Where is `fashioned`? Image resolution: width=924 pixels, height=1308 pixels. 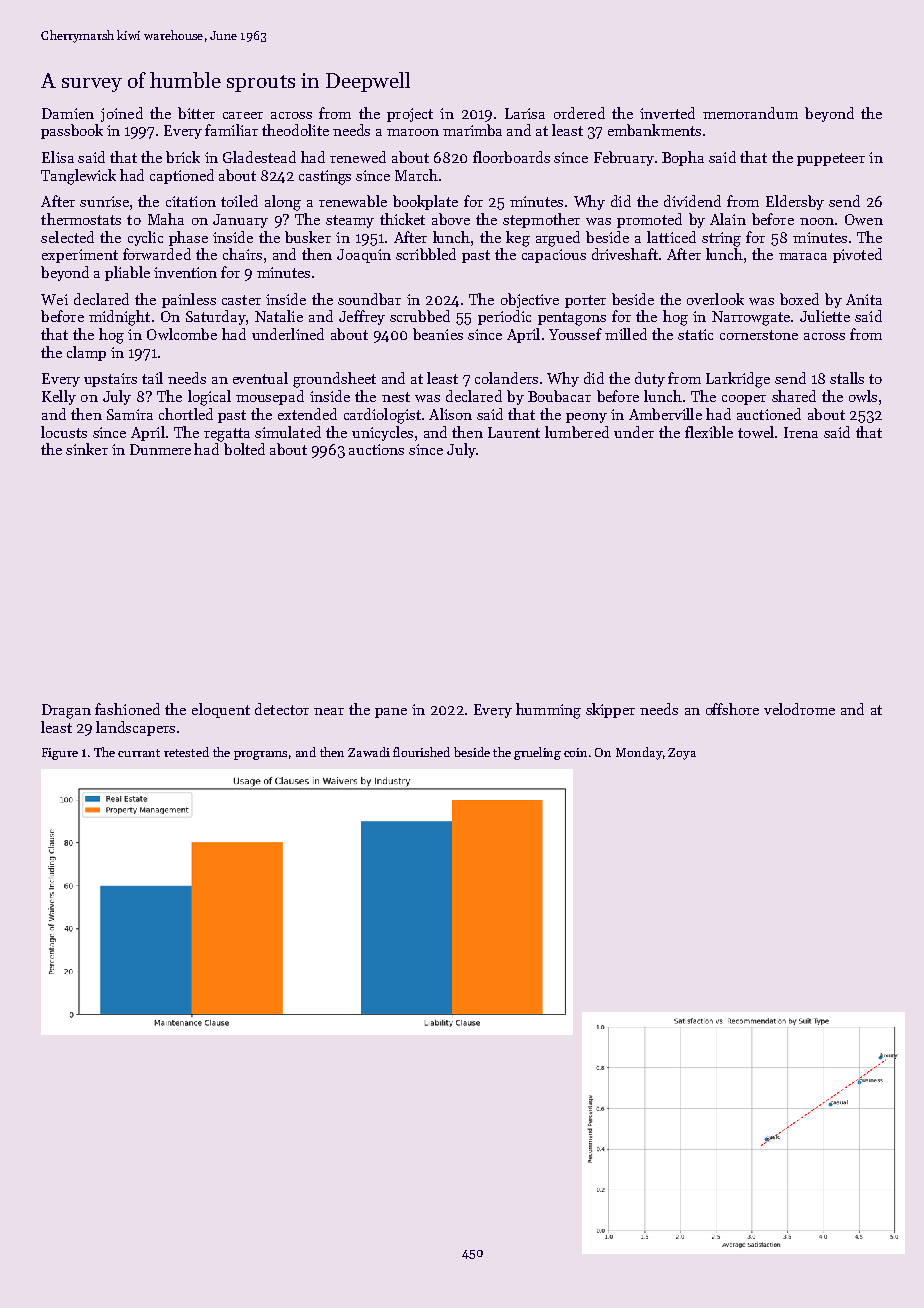 fashioned is located at coordinates (127, 709).
